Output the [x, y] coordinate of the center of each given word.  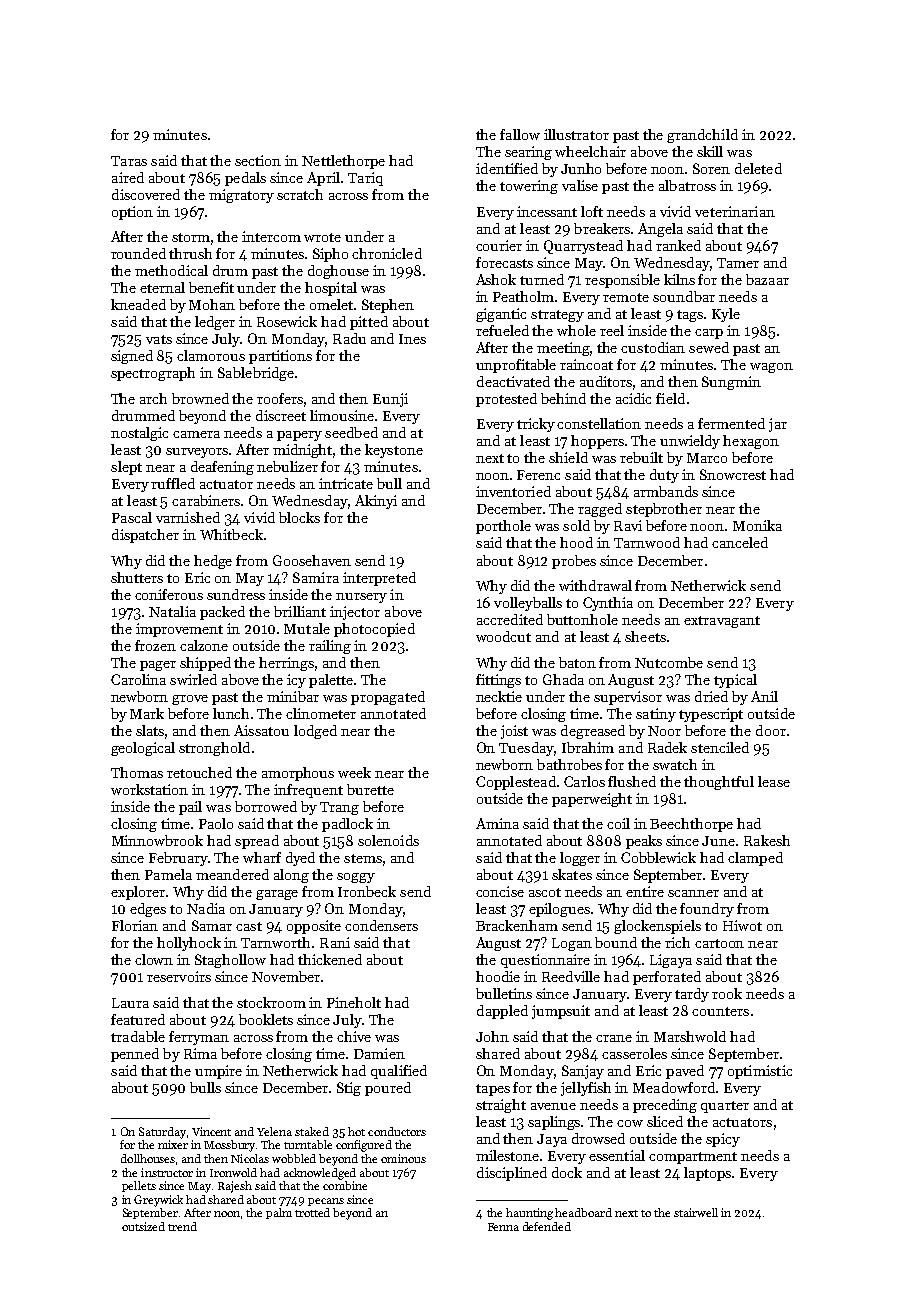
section [258, 160]
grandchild [702, 136]
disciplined [512, 1174]
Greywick [158, 1201]
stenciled [720, 747]
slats [150, 730]
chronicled [387, 253]
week [354, 772]
